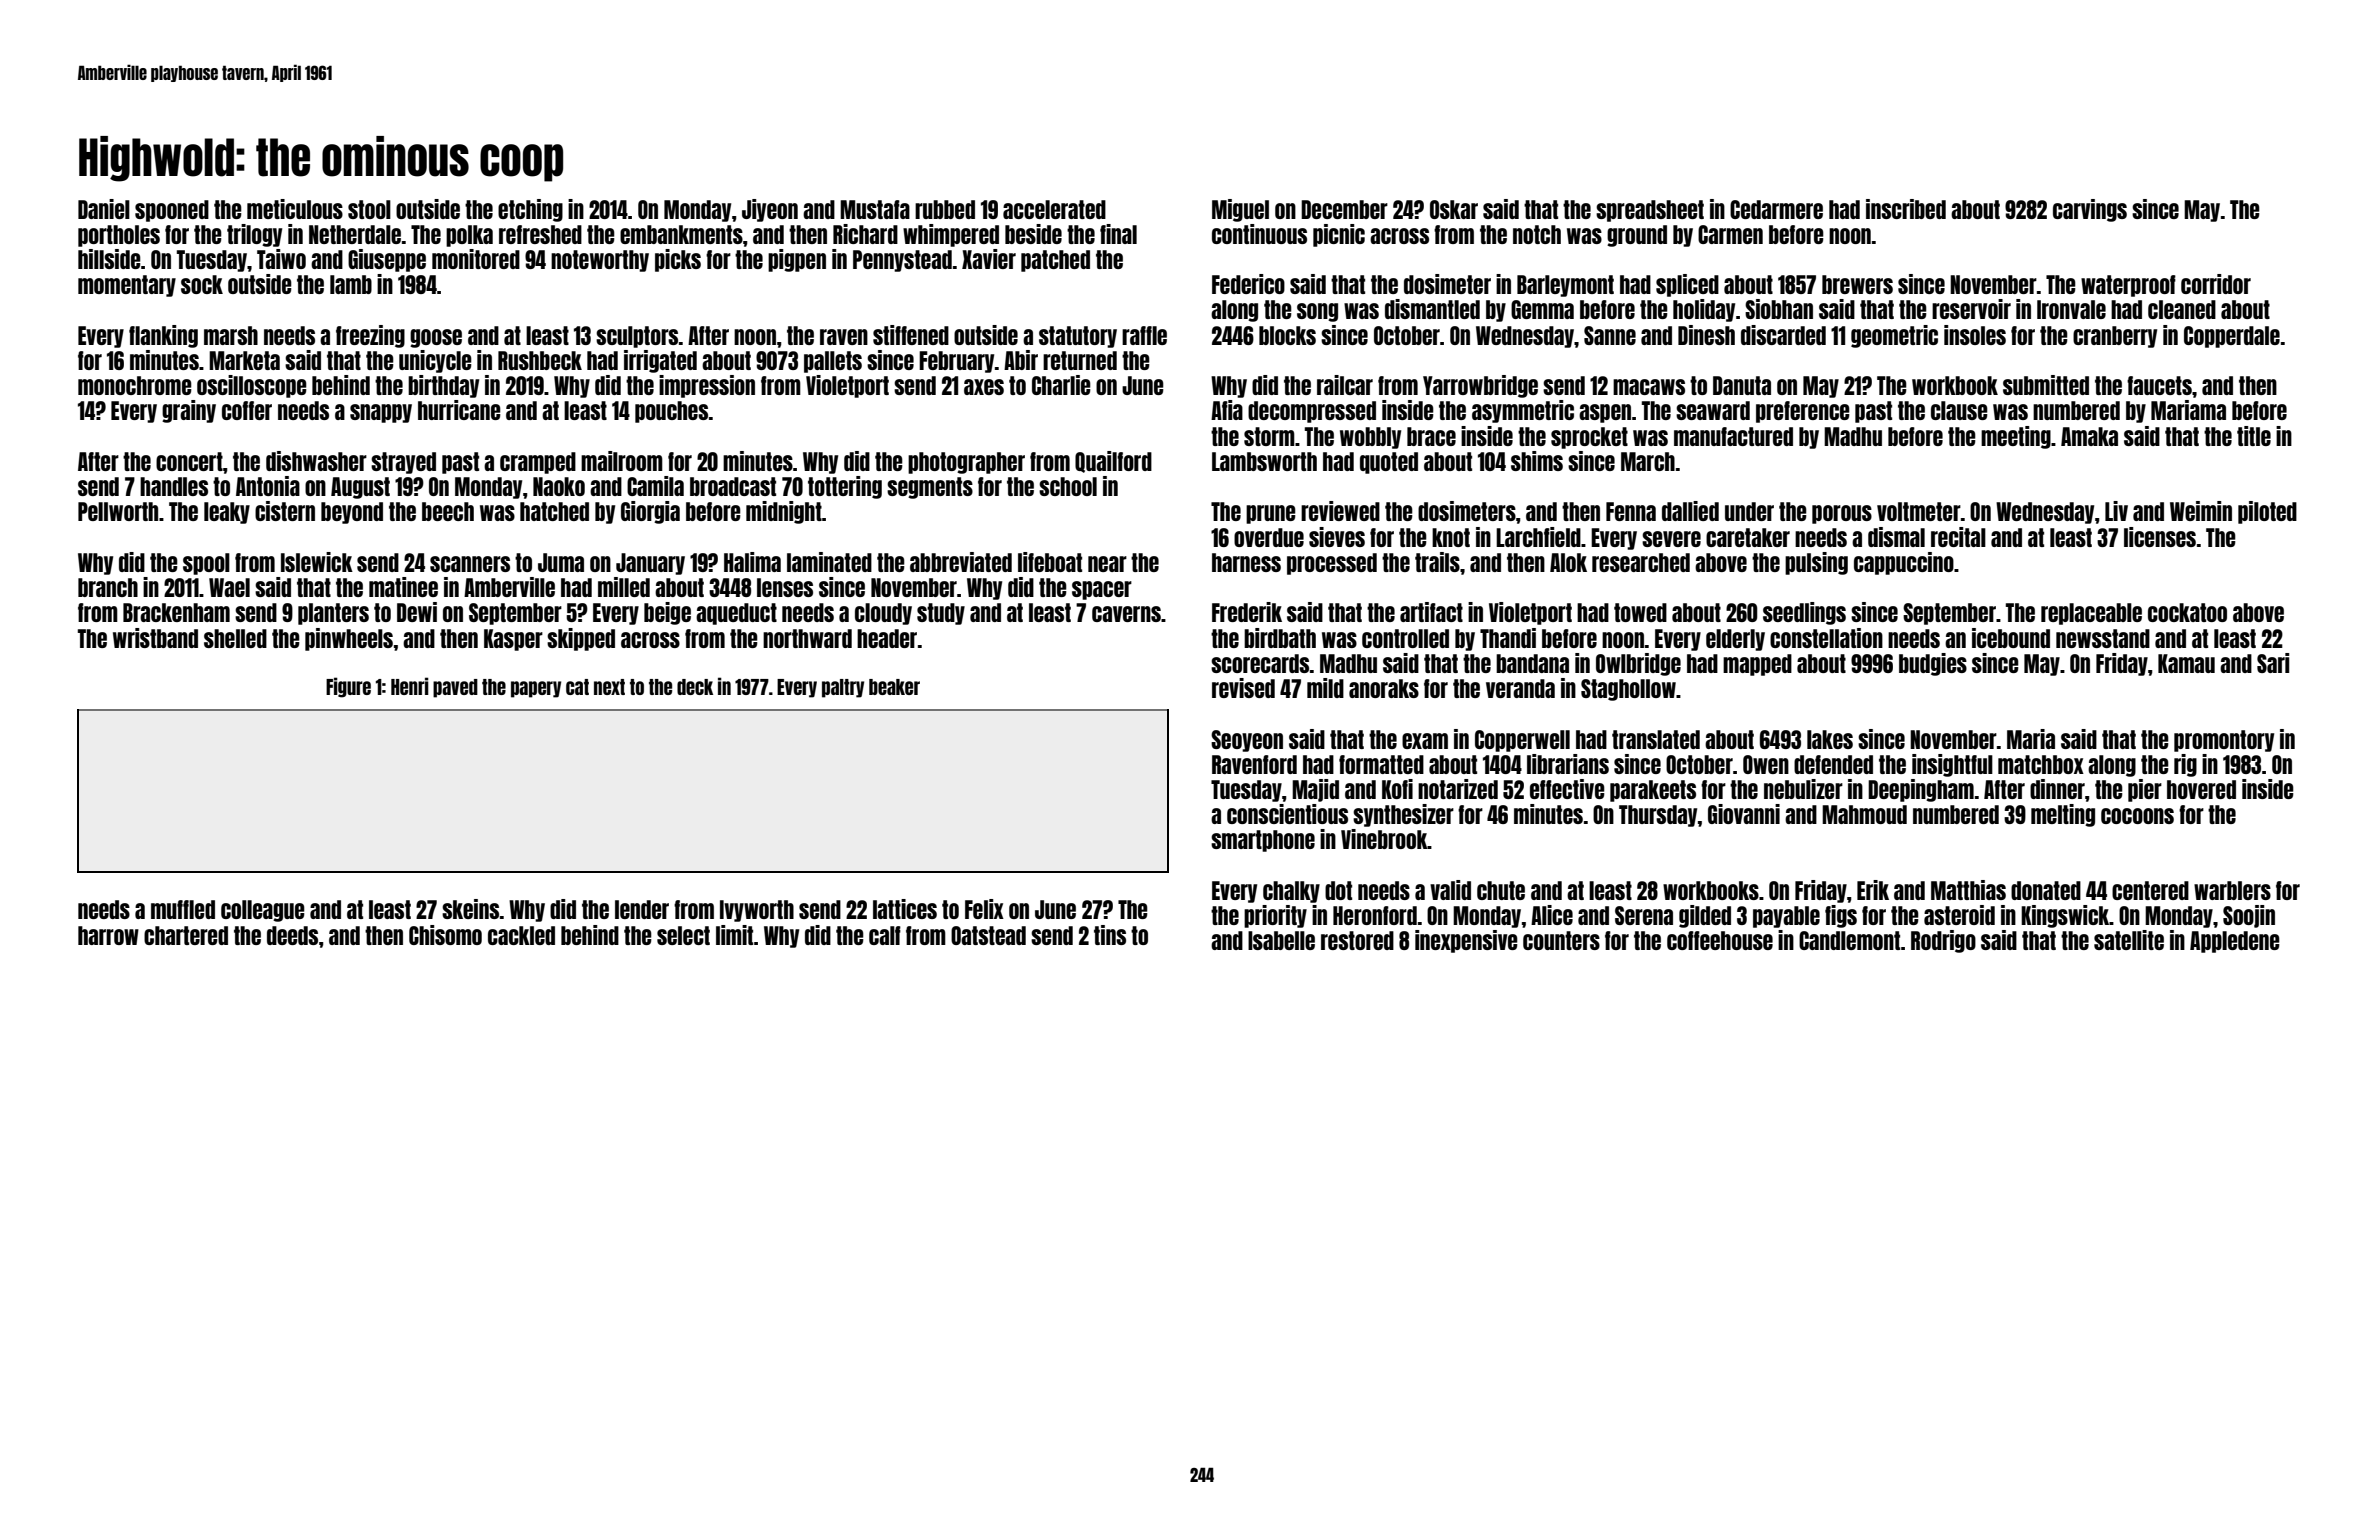 The height and width of the screenshot is (1540, 2380). Describe the element at coordinates (2235, 942) in the screenshot. I see `Appledene` at that location.
